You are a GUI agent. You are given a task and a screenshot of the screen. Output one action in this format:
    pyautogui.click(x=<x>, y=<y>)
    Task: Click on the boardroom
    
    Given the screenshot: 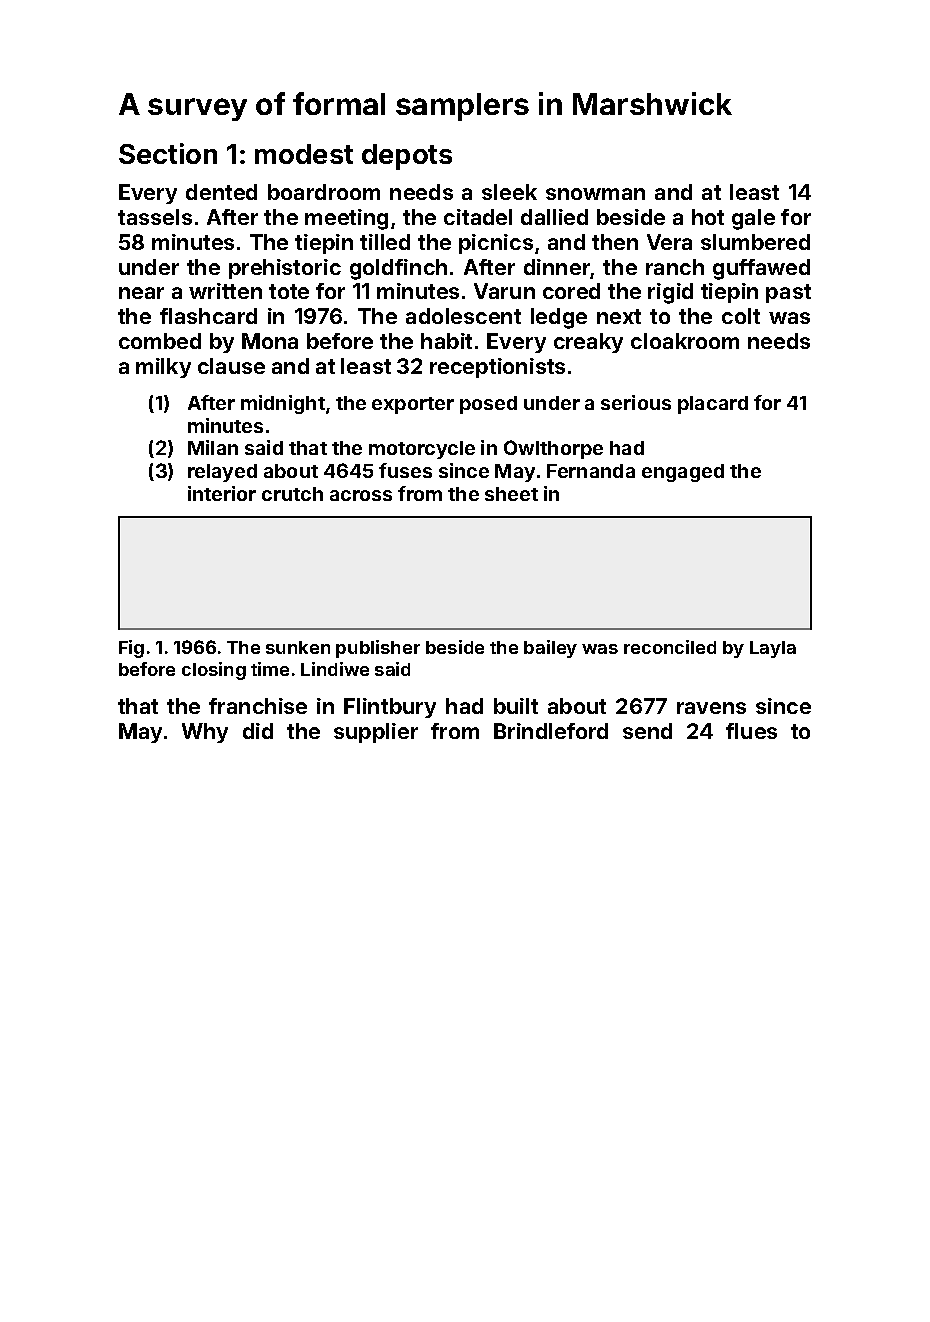 What is the action you would take?
    pyautogui.click(x=324, y=192)
